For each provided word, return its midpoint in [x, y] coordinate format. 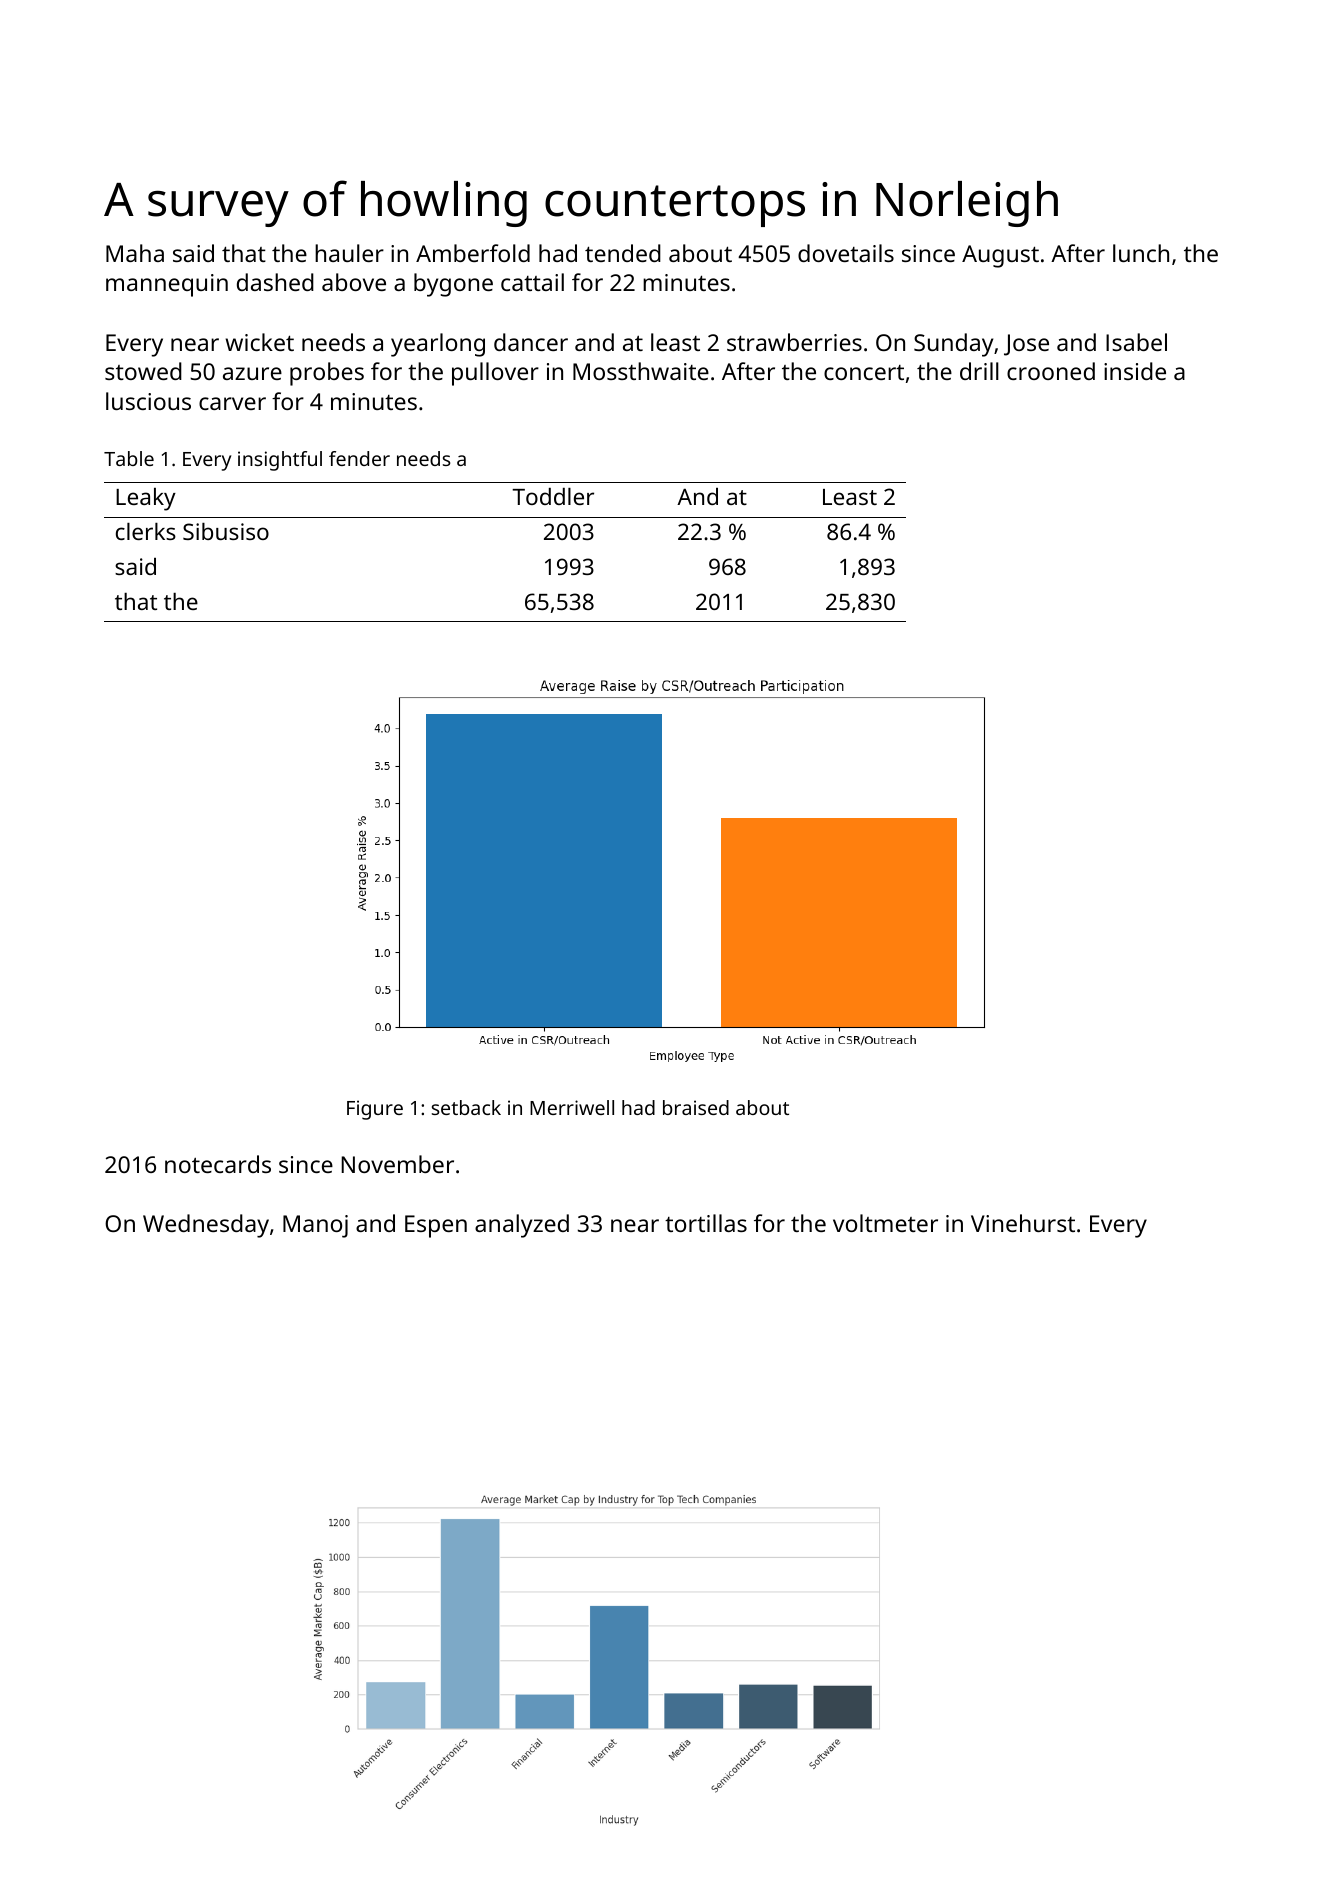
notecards [218, 1164]
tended [623, 253]
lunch [1141, 253]
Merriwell [572, 1107]
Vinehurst [1023, 1223]
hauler [349, 253]
